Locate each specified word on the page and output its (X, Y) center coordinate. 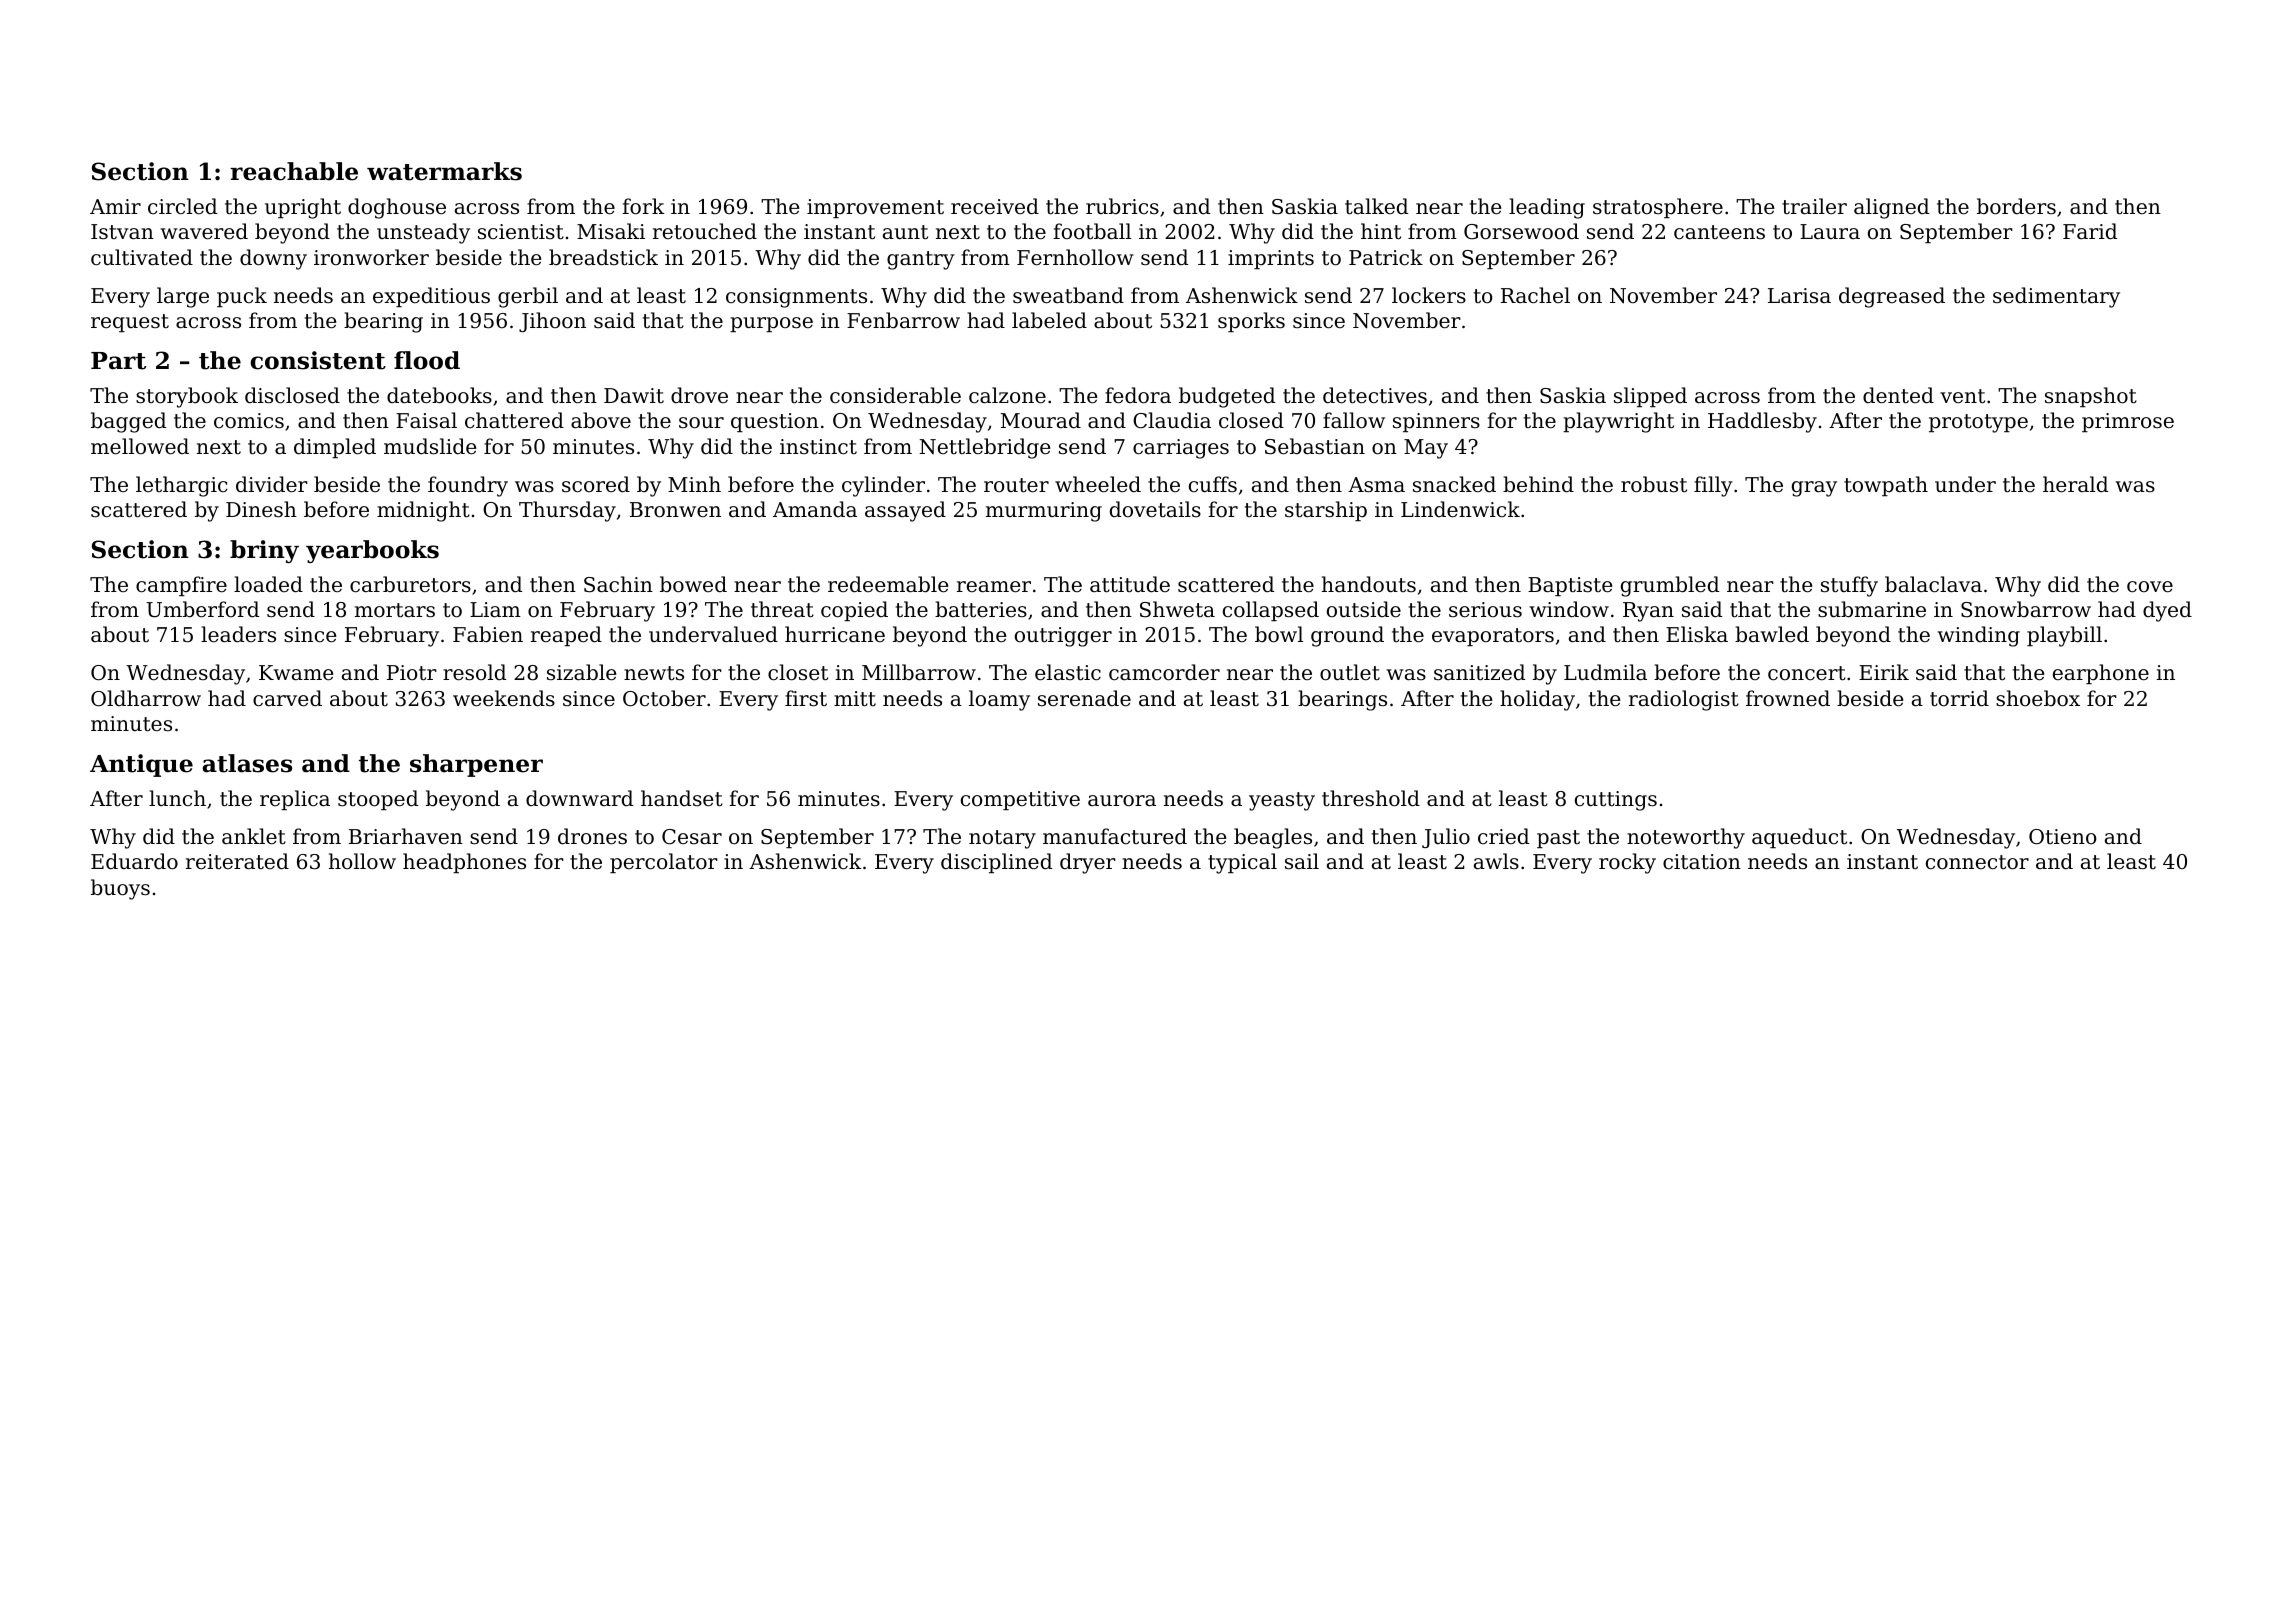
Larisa (1799, 295)
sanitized (1479, 672)
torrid (1959, 698)
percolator (664, 863)
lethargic (181, 486)
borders (2016, 206)
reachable (294, 171)
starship (1326, 511)
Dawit (634, 395)
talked (1376, 206)
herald (2075, 484)
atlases (247, 763)
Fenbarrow (903, 320)
